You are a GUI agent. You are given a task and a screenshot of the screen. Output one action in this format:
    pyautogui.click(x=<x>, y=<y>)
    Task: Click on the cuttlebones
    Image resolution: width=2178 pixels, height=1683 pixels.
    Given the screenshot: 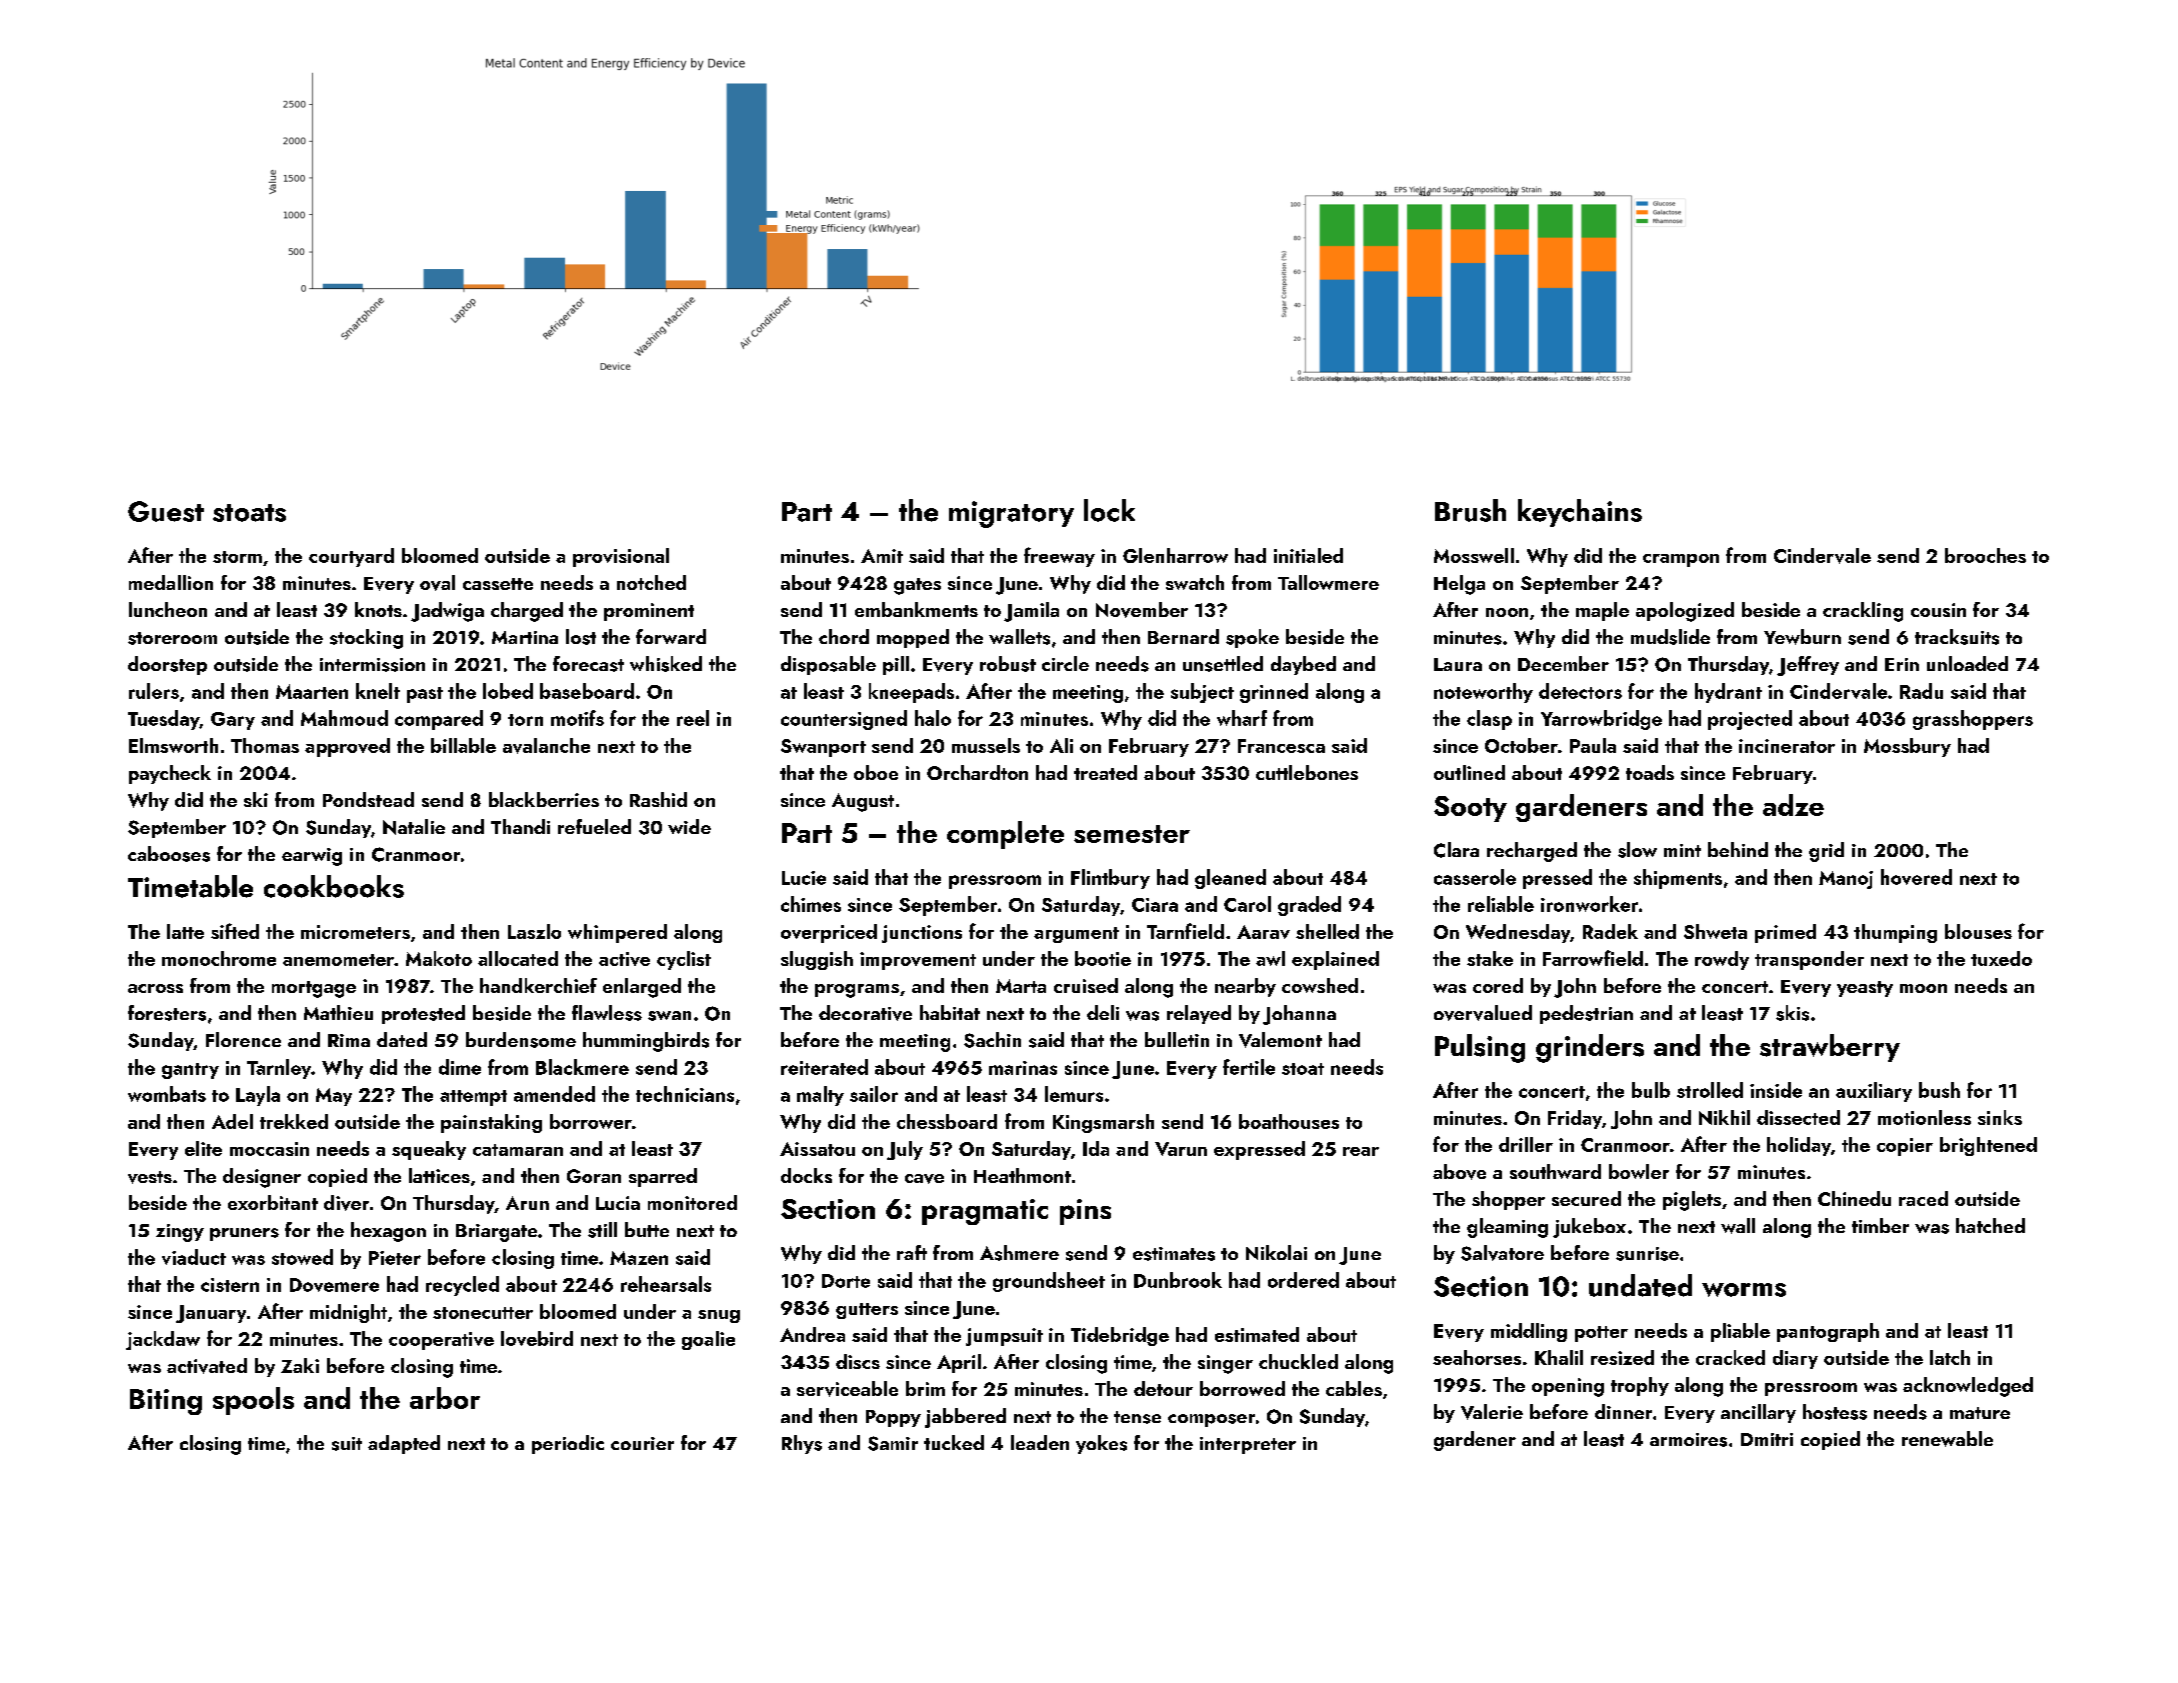 What is the action you would take?
    pyautogui.click(x=1307, y=772)
